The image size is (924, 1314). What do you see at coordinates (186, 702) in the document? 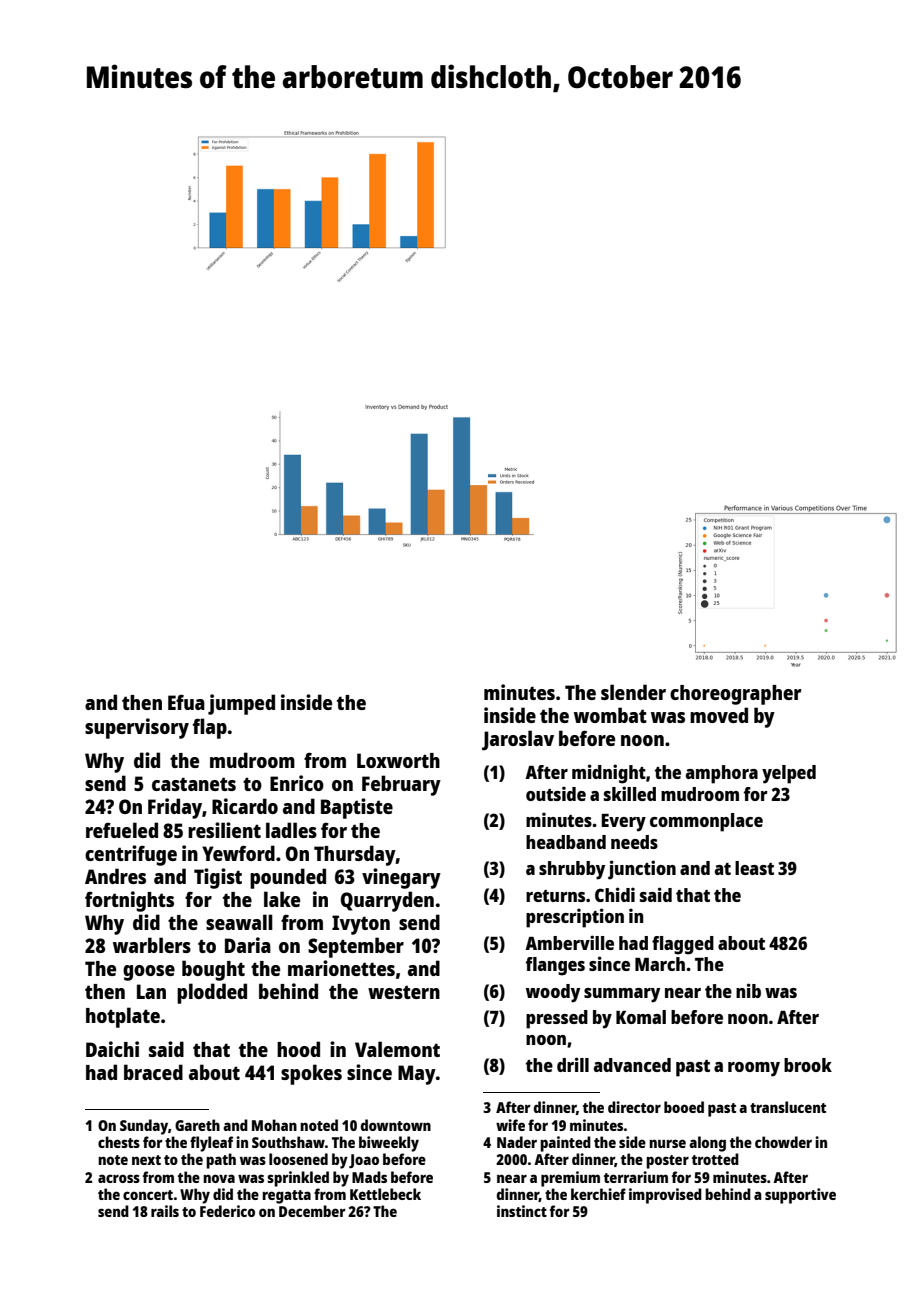
I see `Efua` at bounding box center [186, 702].
